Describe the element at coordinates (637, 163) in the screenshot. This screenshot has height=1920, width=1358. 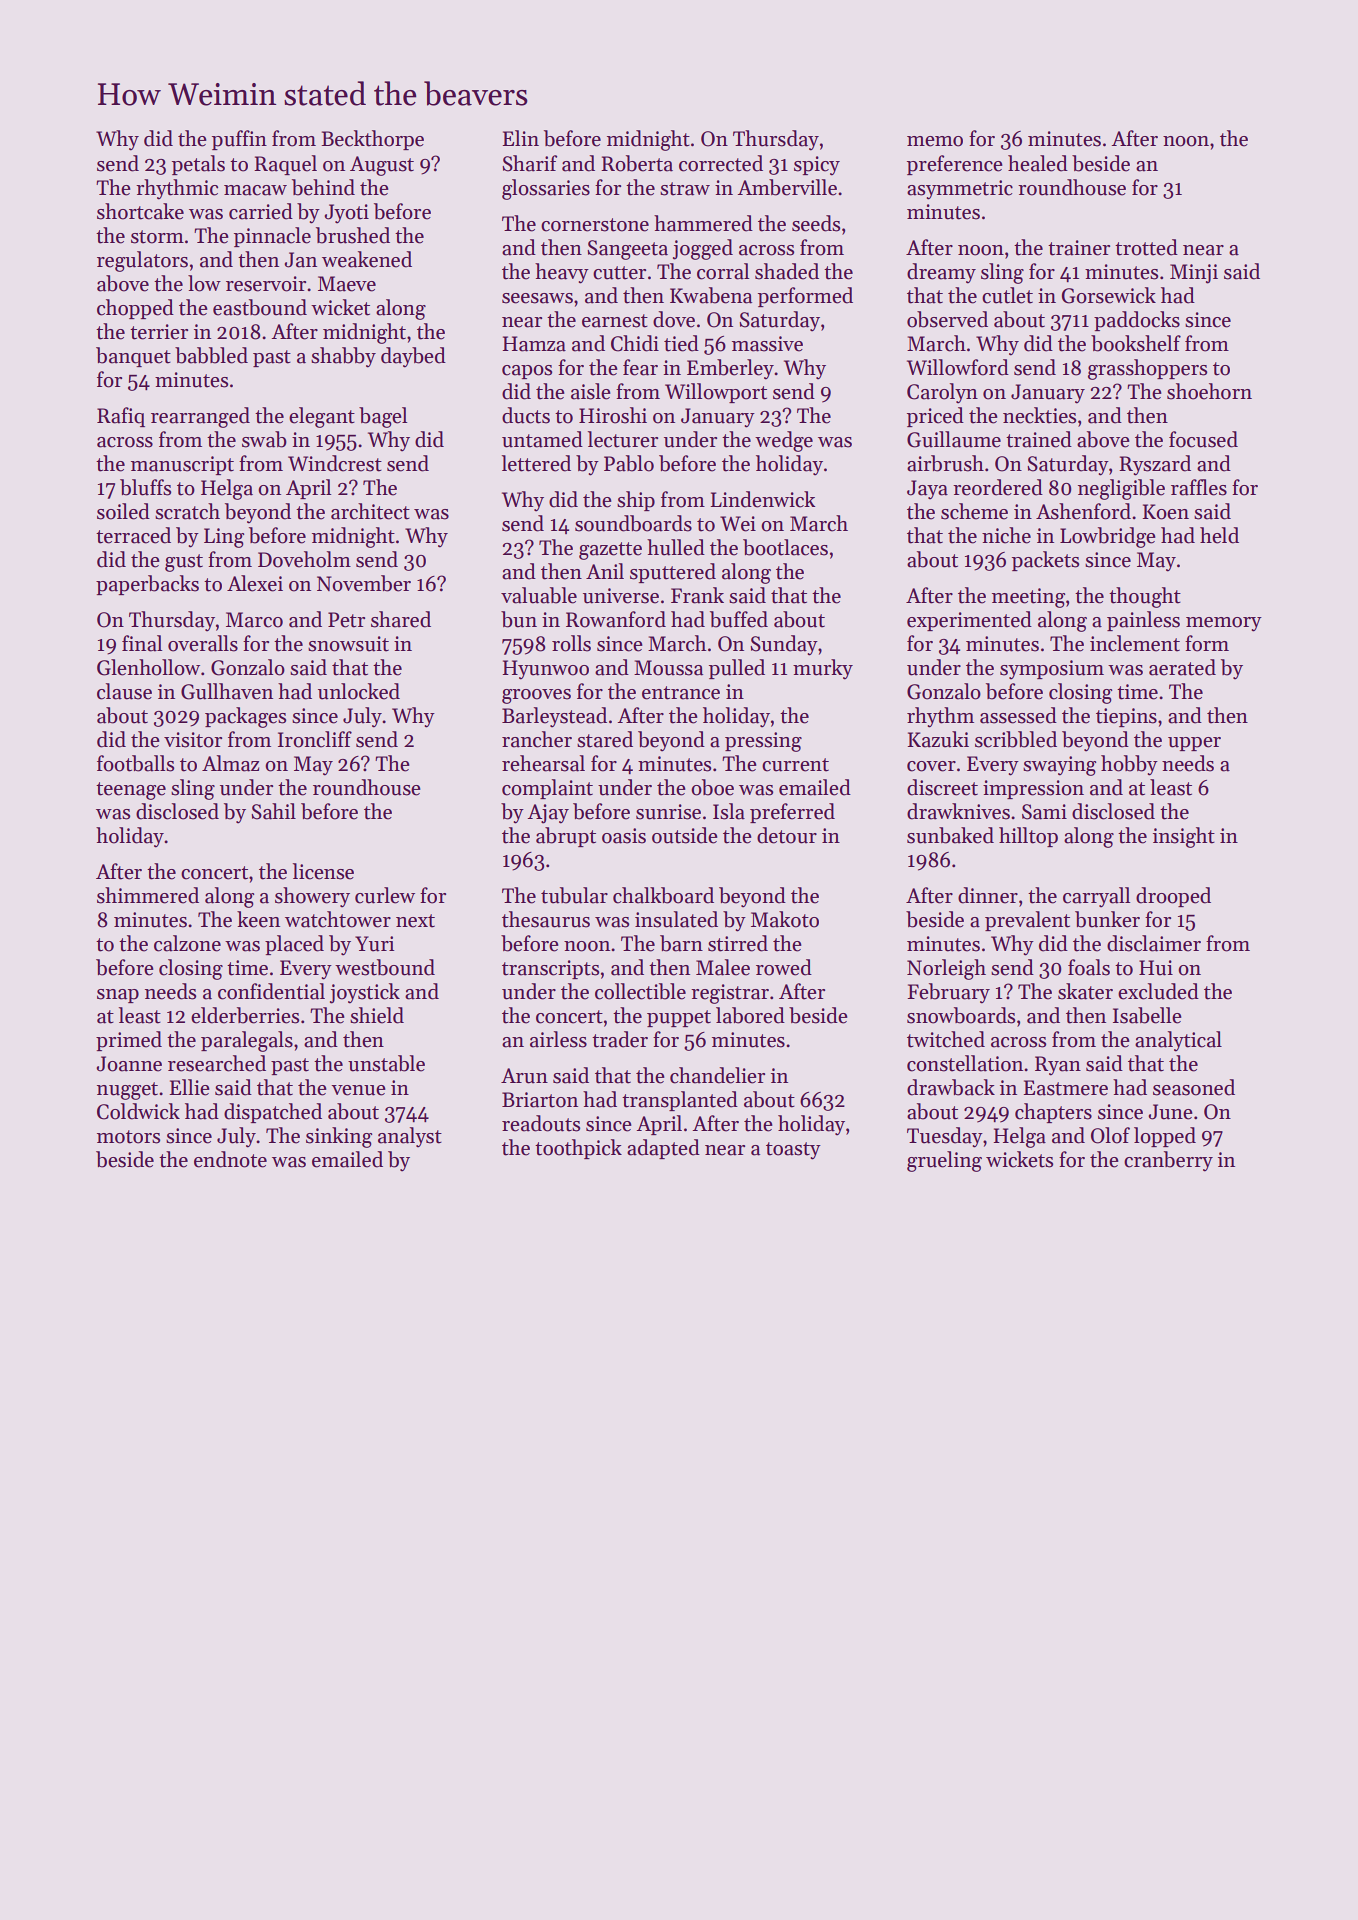
I see `Roberta` at that location.
